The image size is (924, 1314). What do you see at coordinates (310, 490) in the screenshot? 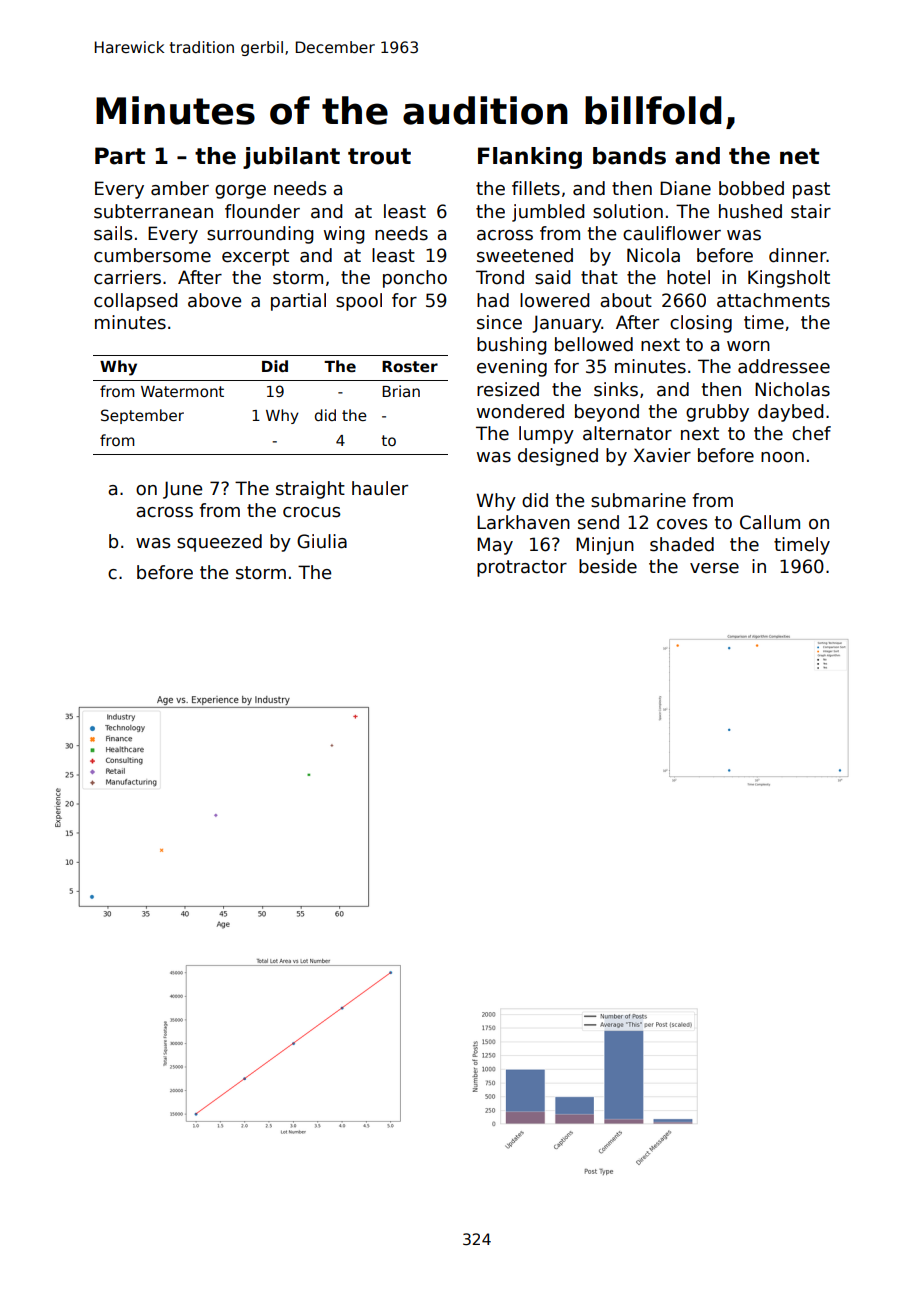
I see `straight` at bounding box center [310, 490].
